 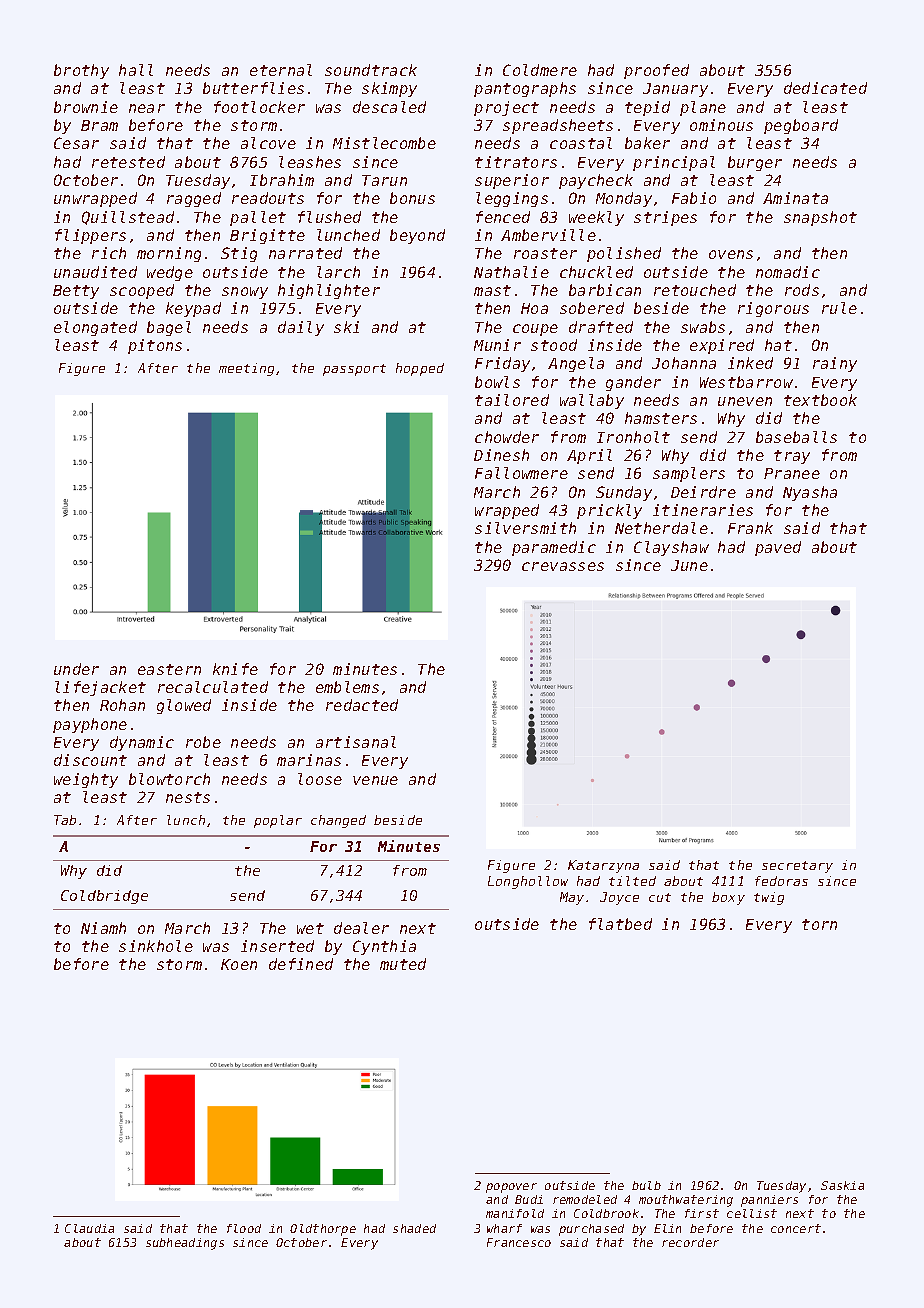 What do you see at coordinates (81, 71) in the document?
I see `brothy` at bounding box center [81, 71].
